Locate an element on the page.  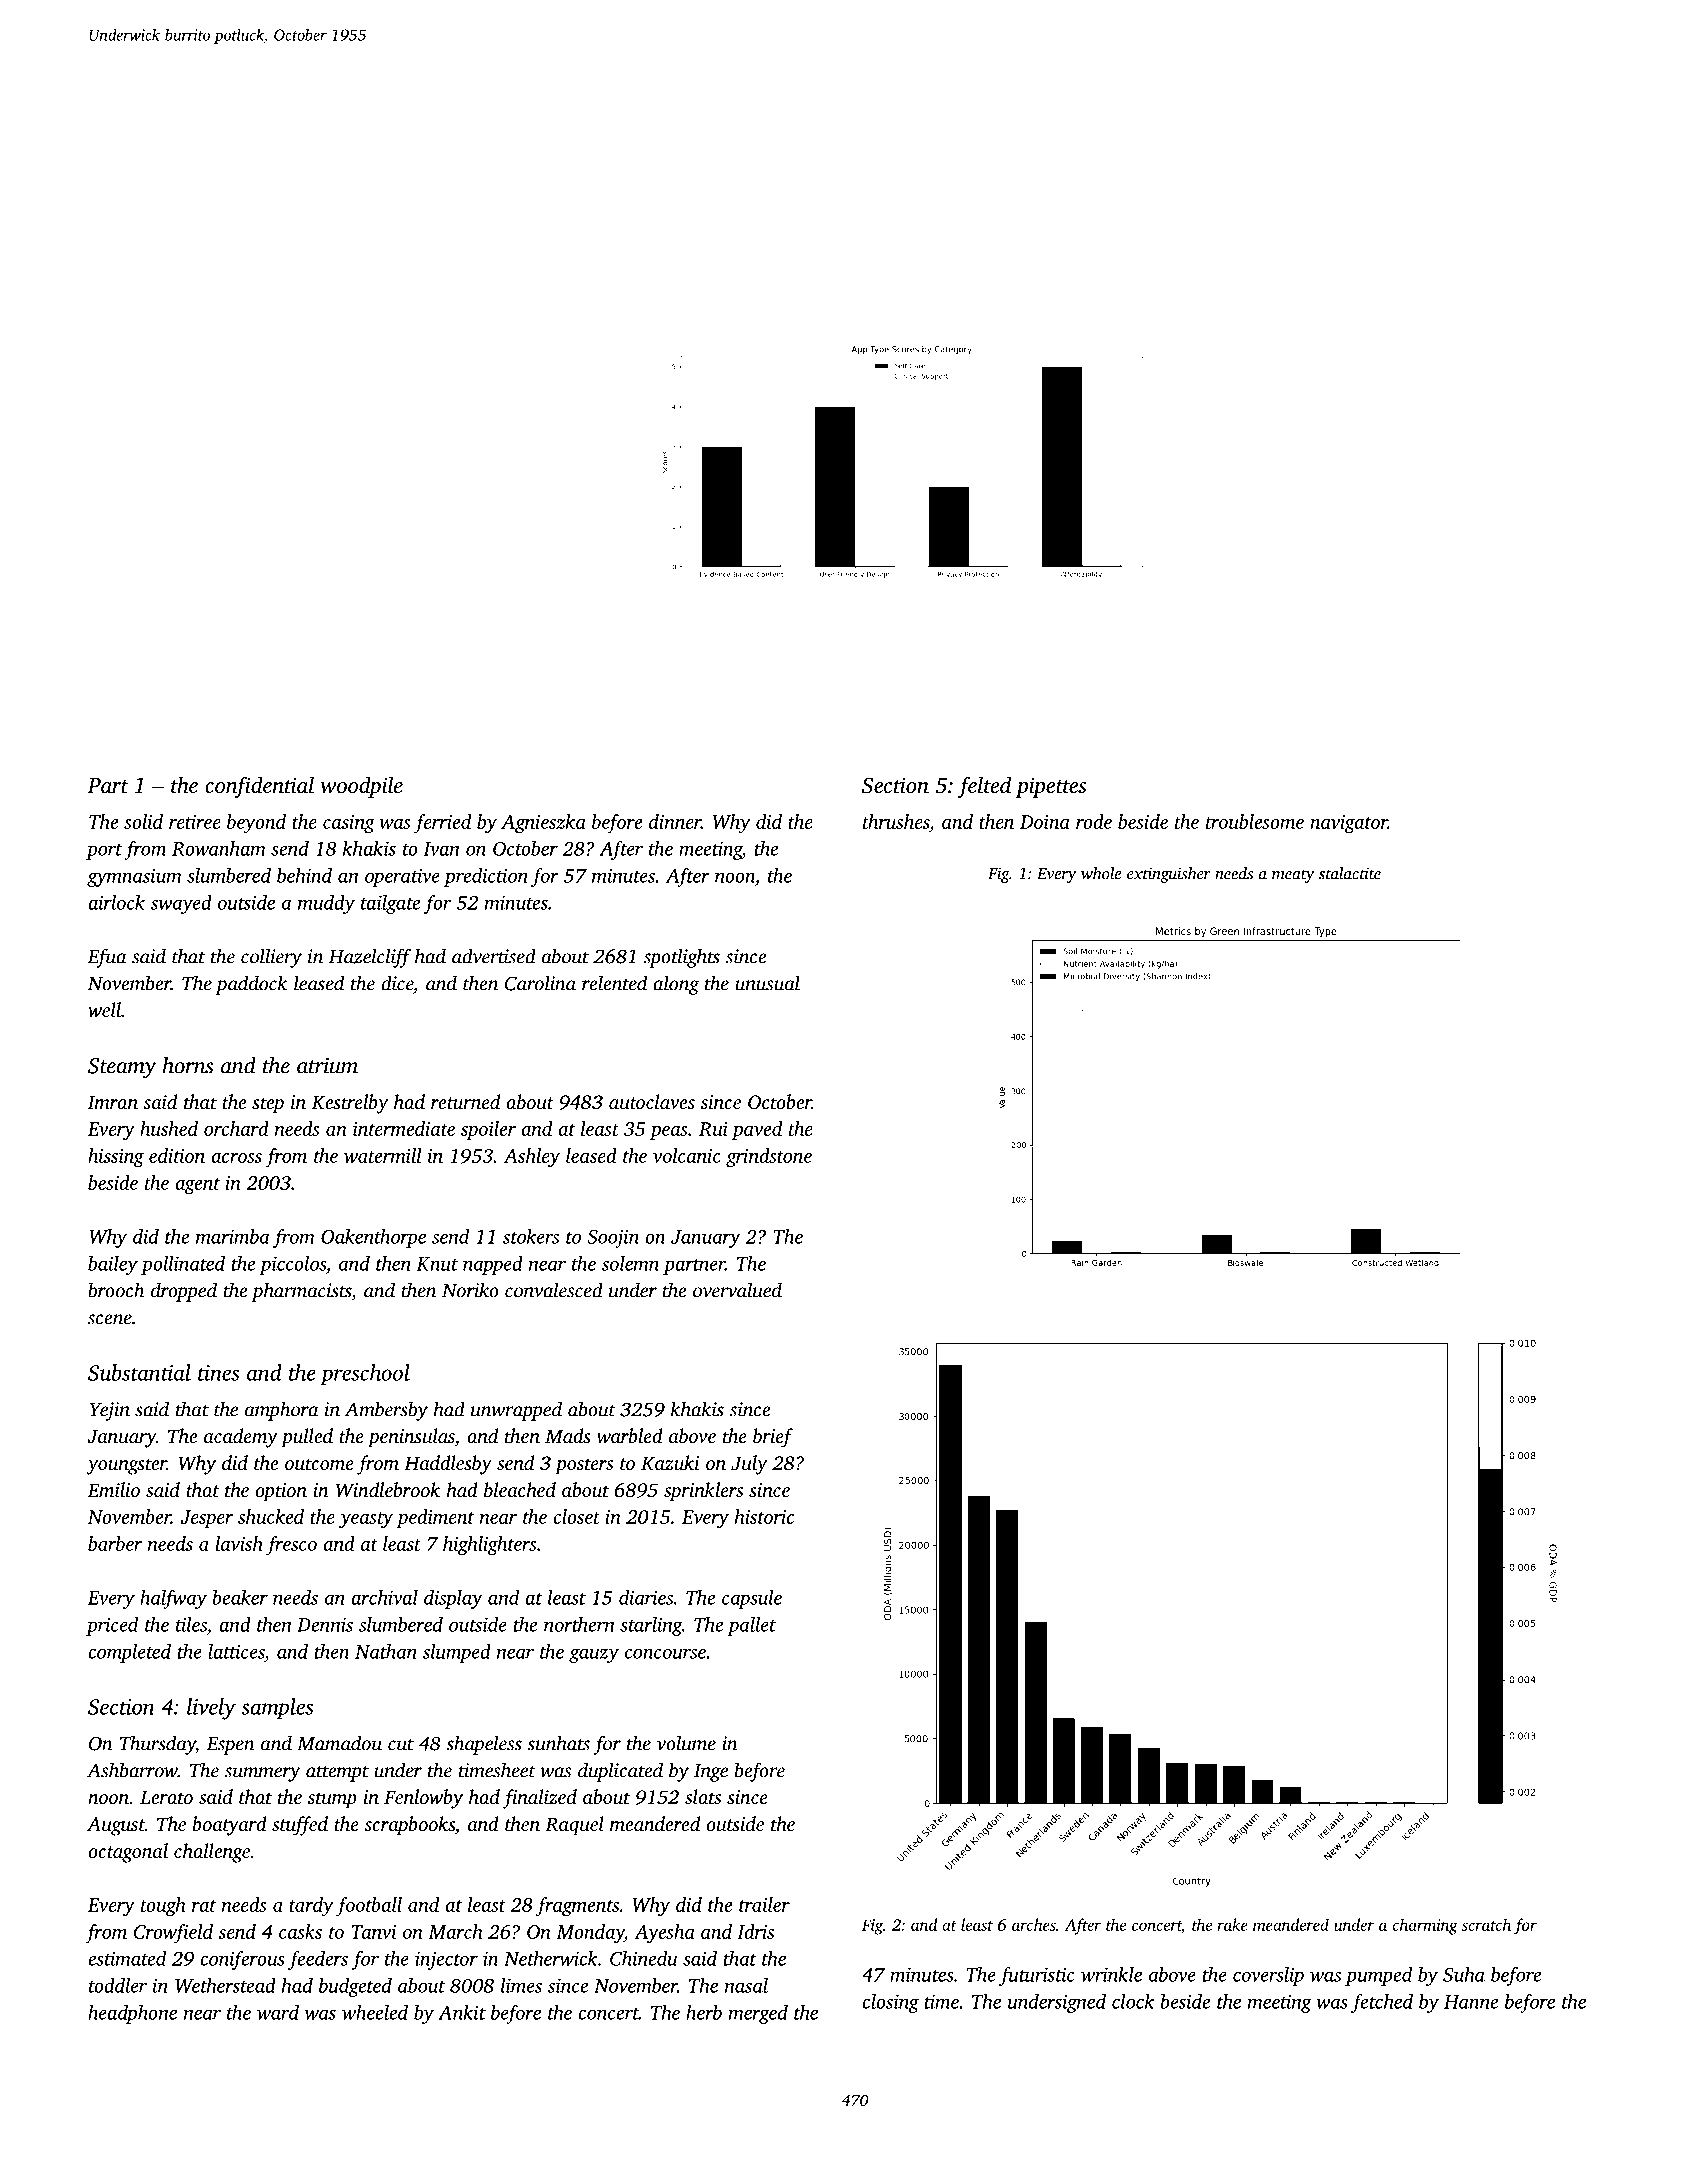
marimba is located at coordinates (233, 1236).
